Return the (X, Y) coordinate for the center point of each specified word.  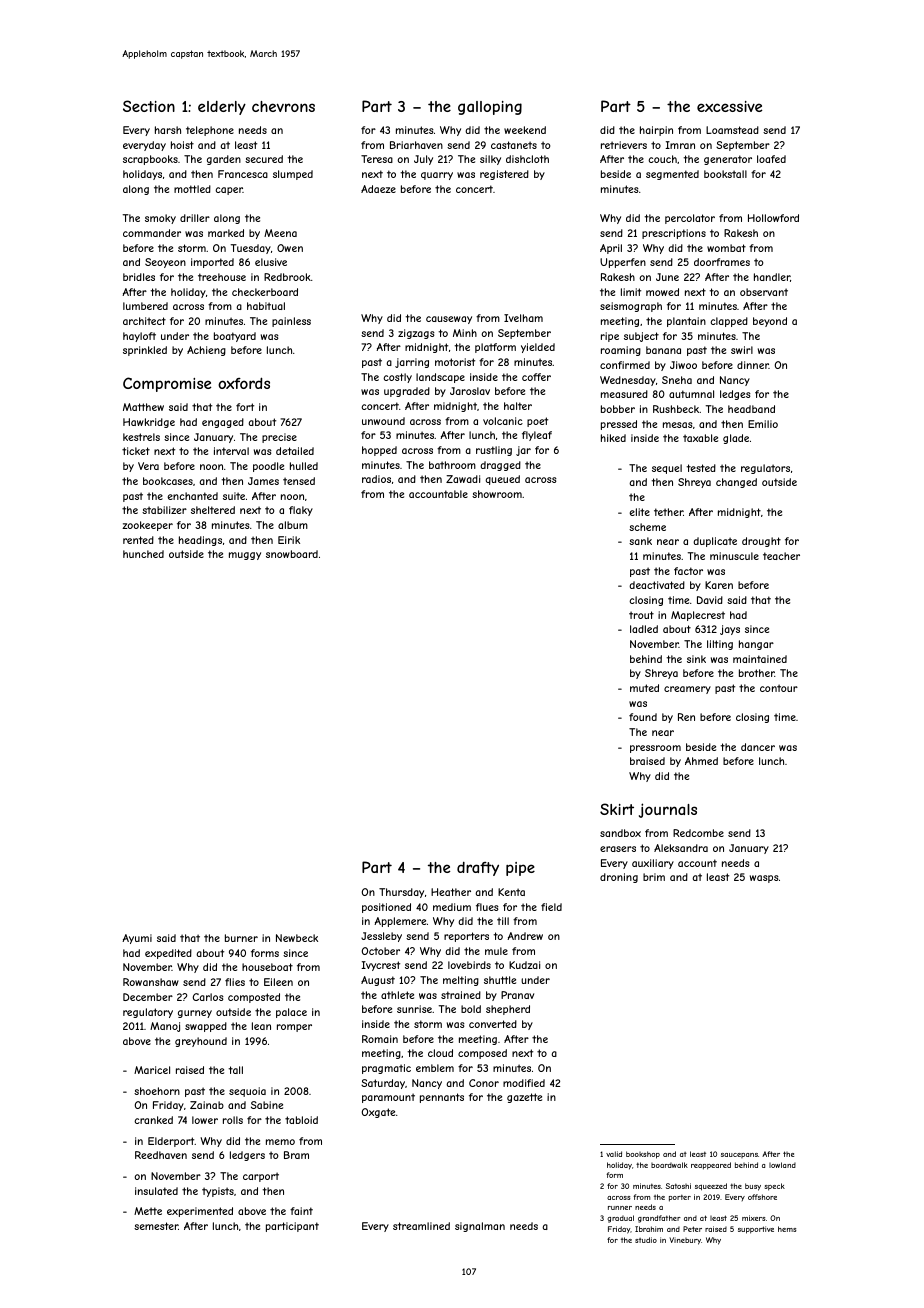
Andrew (525, 936)
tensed (299, 481)
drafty (478, 869)
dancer (758, 747)
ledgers (247, 1156)
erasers (618, 849)
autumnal (691, 394)
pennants (442, 1098)
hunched (143, 554)
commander (152, 233)
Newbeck (297, 938)
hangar (756, 645)
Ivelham (523, 318)
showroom (497, 494)
